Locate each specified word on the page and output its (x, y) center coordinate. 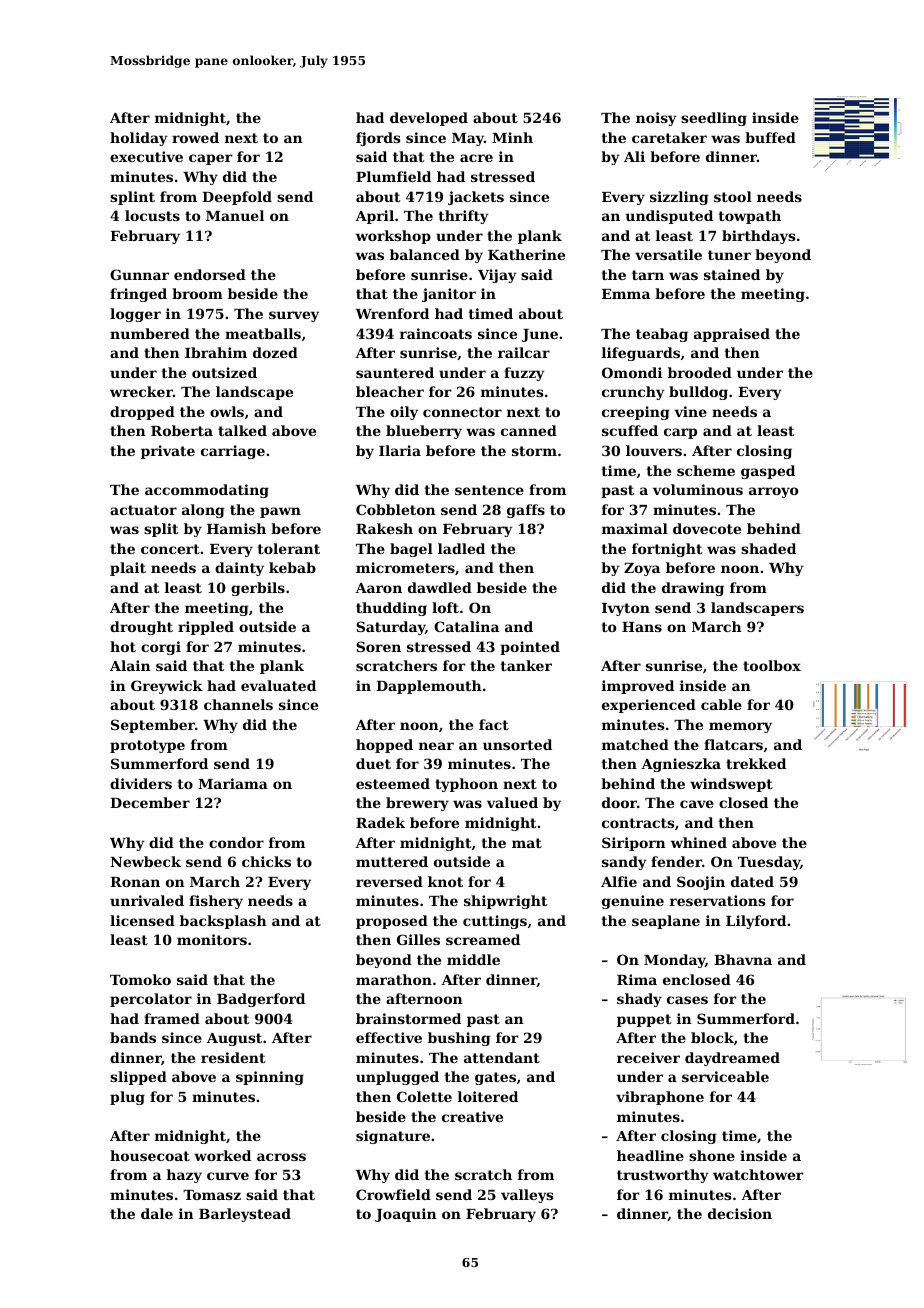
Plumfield (393, 176)
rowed (195, 137)
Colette (424, 1096)
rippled (206, 628)
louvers (654, 450)
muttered (392, 861)
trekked (756, 763)
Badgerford (261, 1000)
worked (222, 1155)
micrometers (405, 567)
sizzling (679, 198)
